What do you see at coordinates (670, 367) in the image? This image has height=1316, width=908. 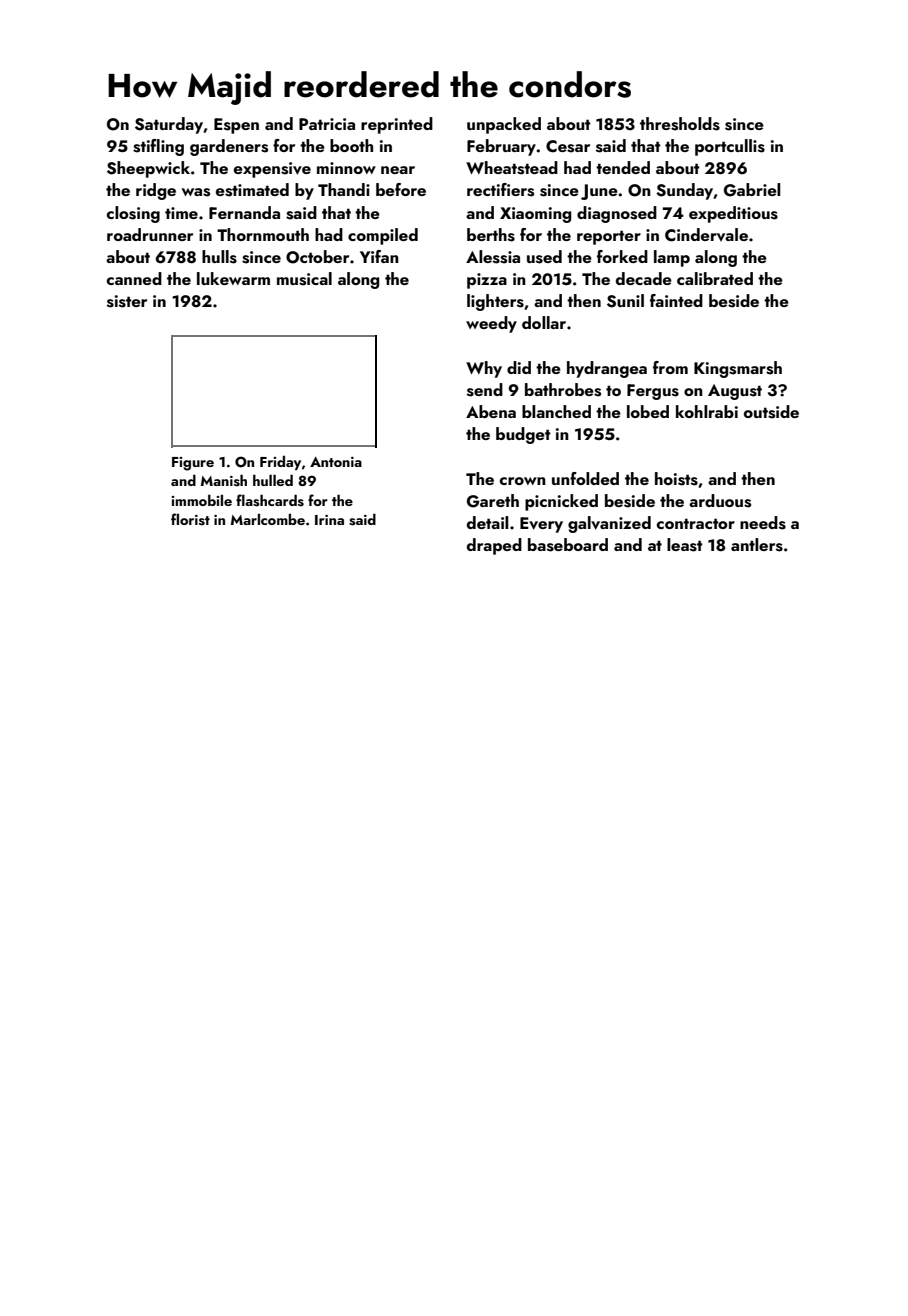 I see `from` at bounding box center [670, 367].
